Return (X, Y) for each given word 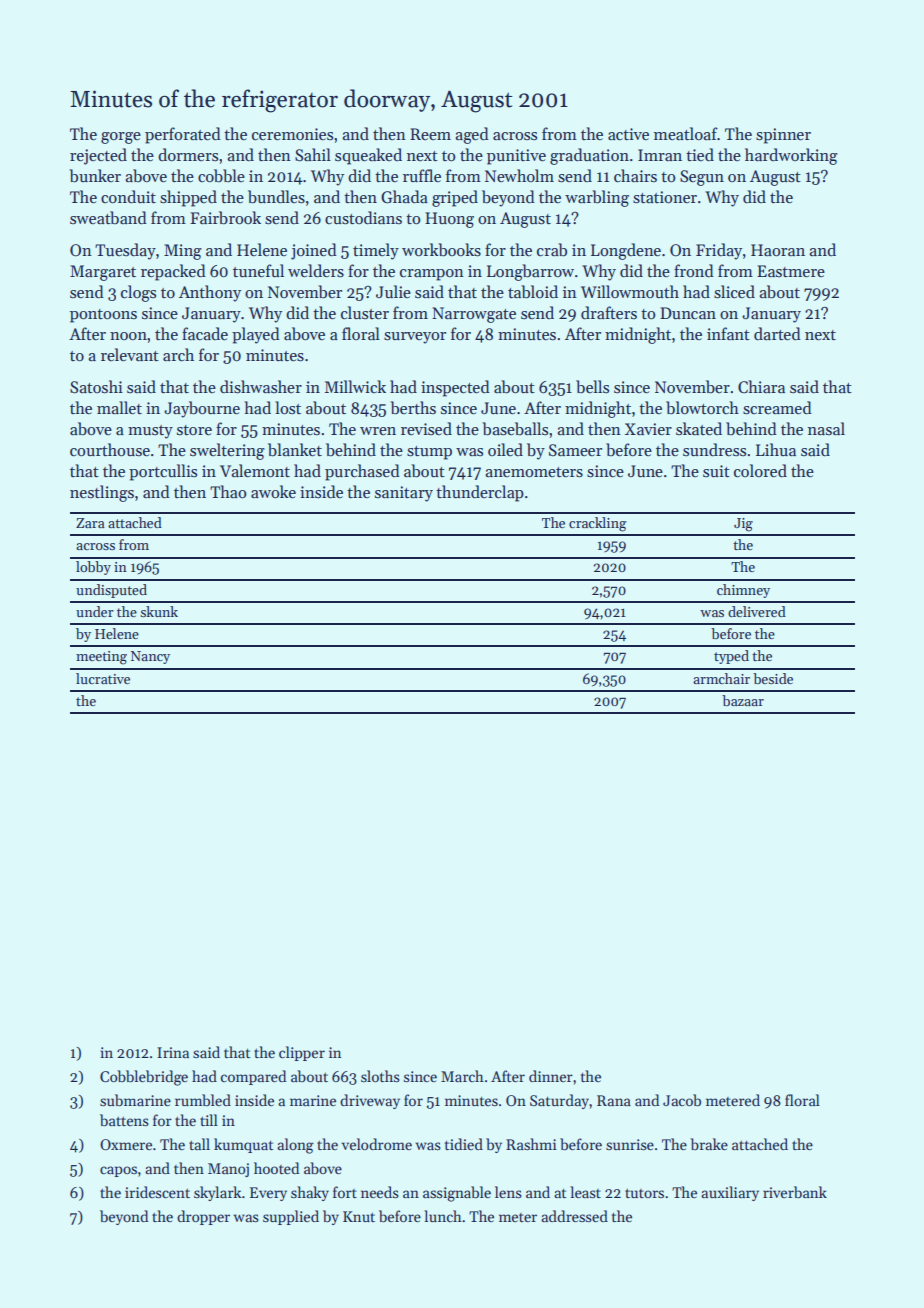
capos (118, 1171)
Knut (359, 1216)
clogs (138, 293)
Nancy (150, 657)
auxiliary (730, 1193)
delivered (757, 611)
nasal (826, 428)
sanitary (404, 494)
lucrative (103, 678)
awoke (273, 491)
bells (592, 386)
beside (773, 678)
